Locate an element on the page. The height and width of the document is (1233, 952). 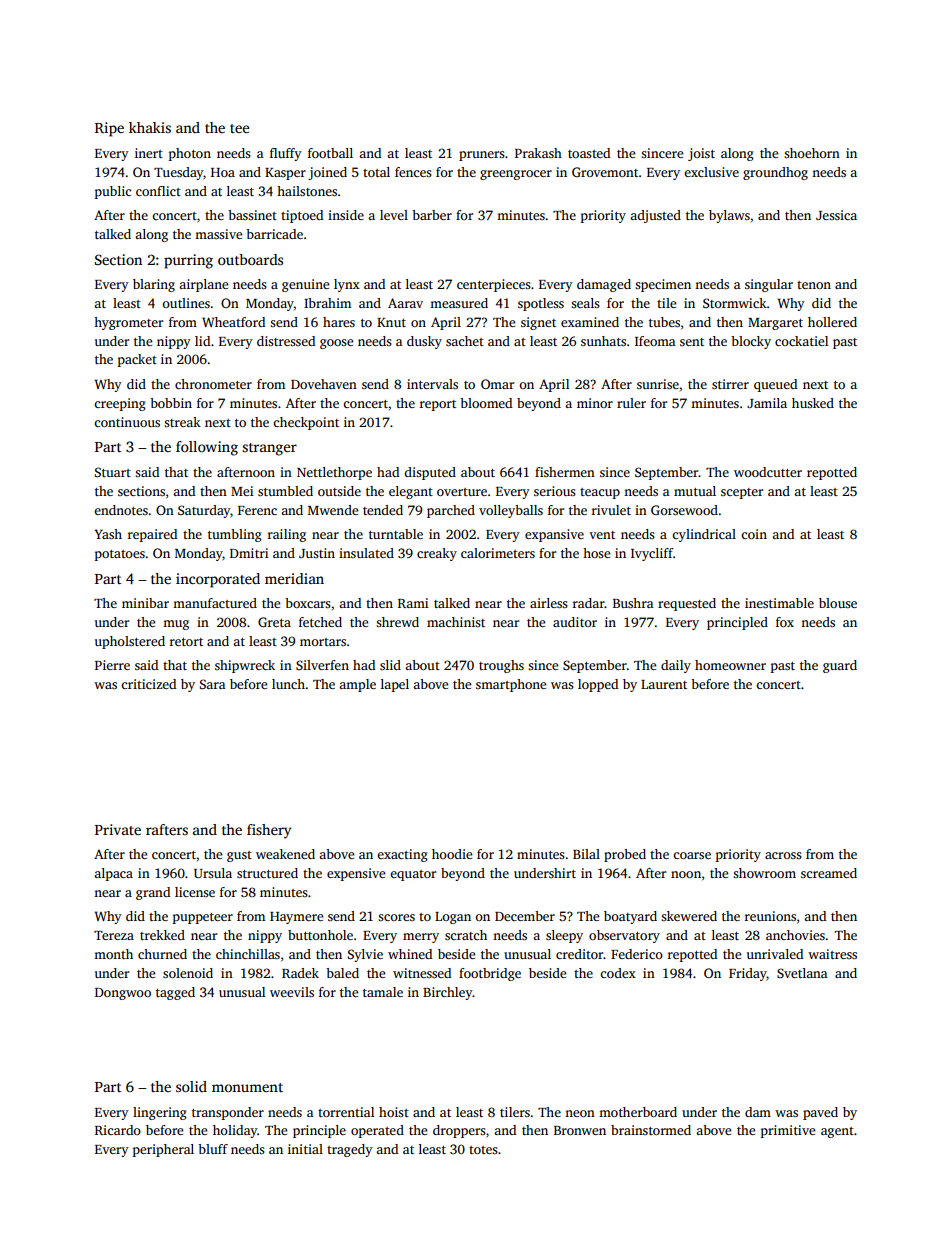
Stuart is located at coordinates (113, 472).
